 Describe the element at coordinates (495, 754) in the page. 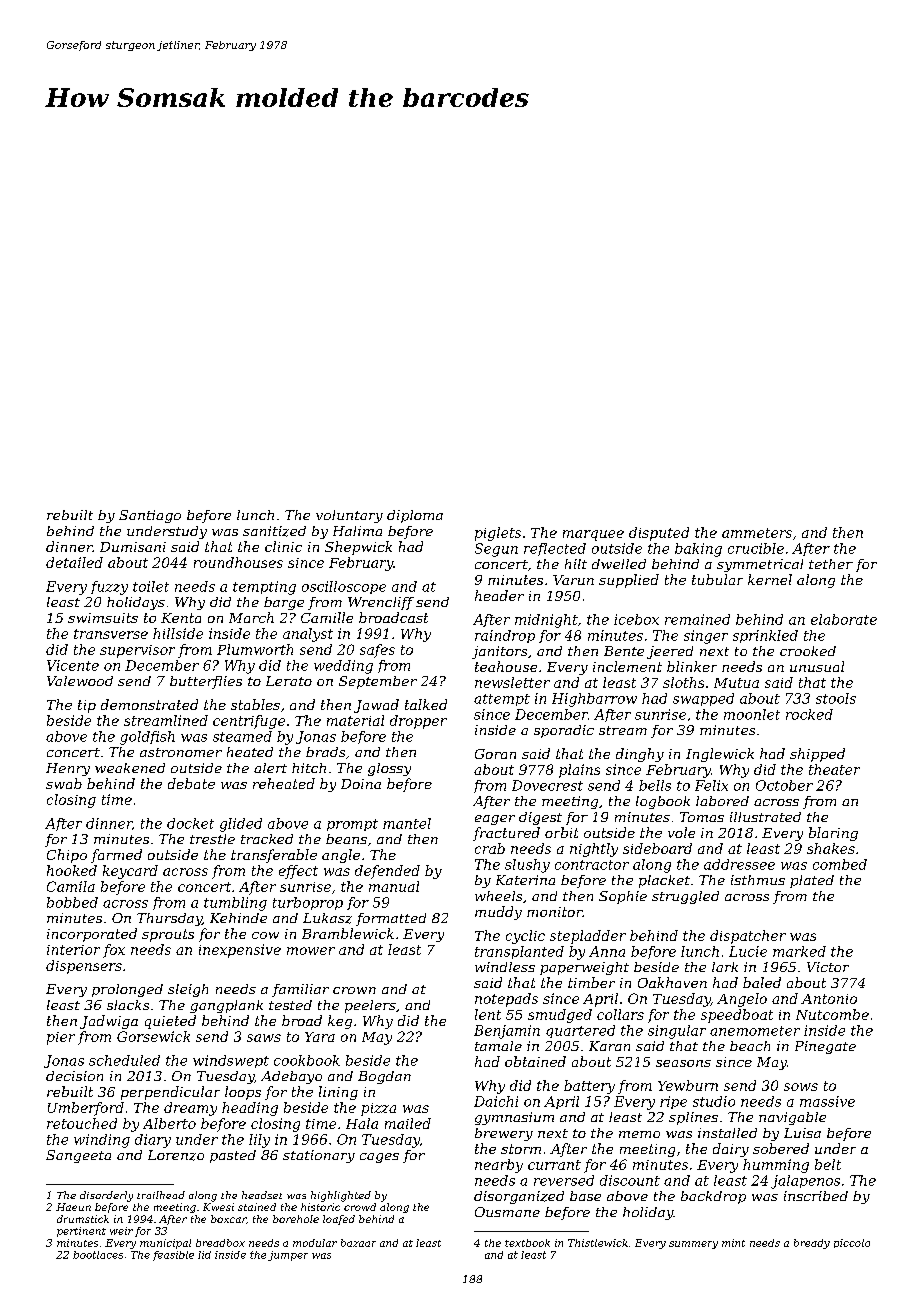

I see `Goran` at that location.
